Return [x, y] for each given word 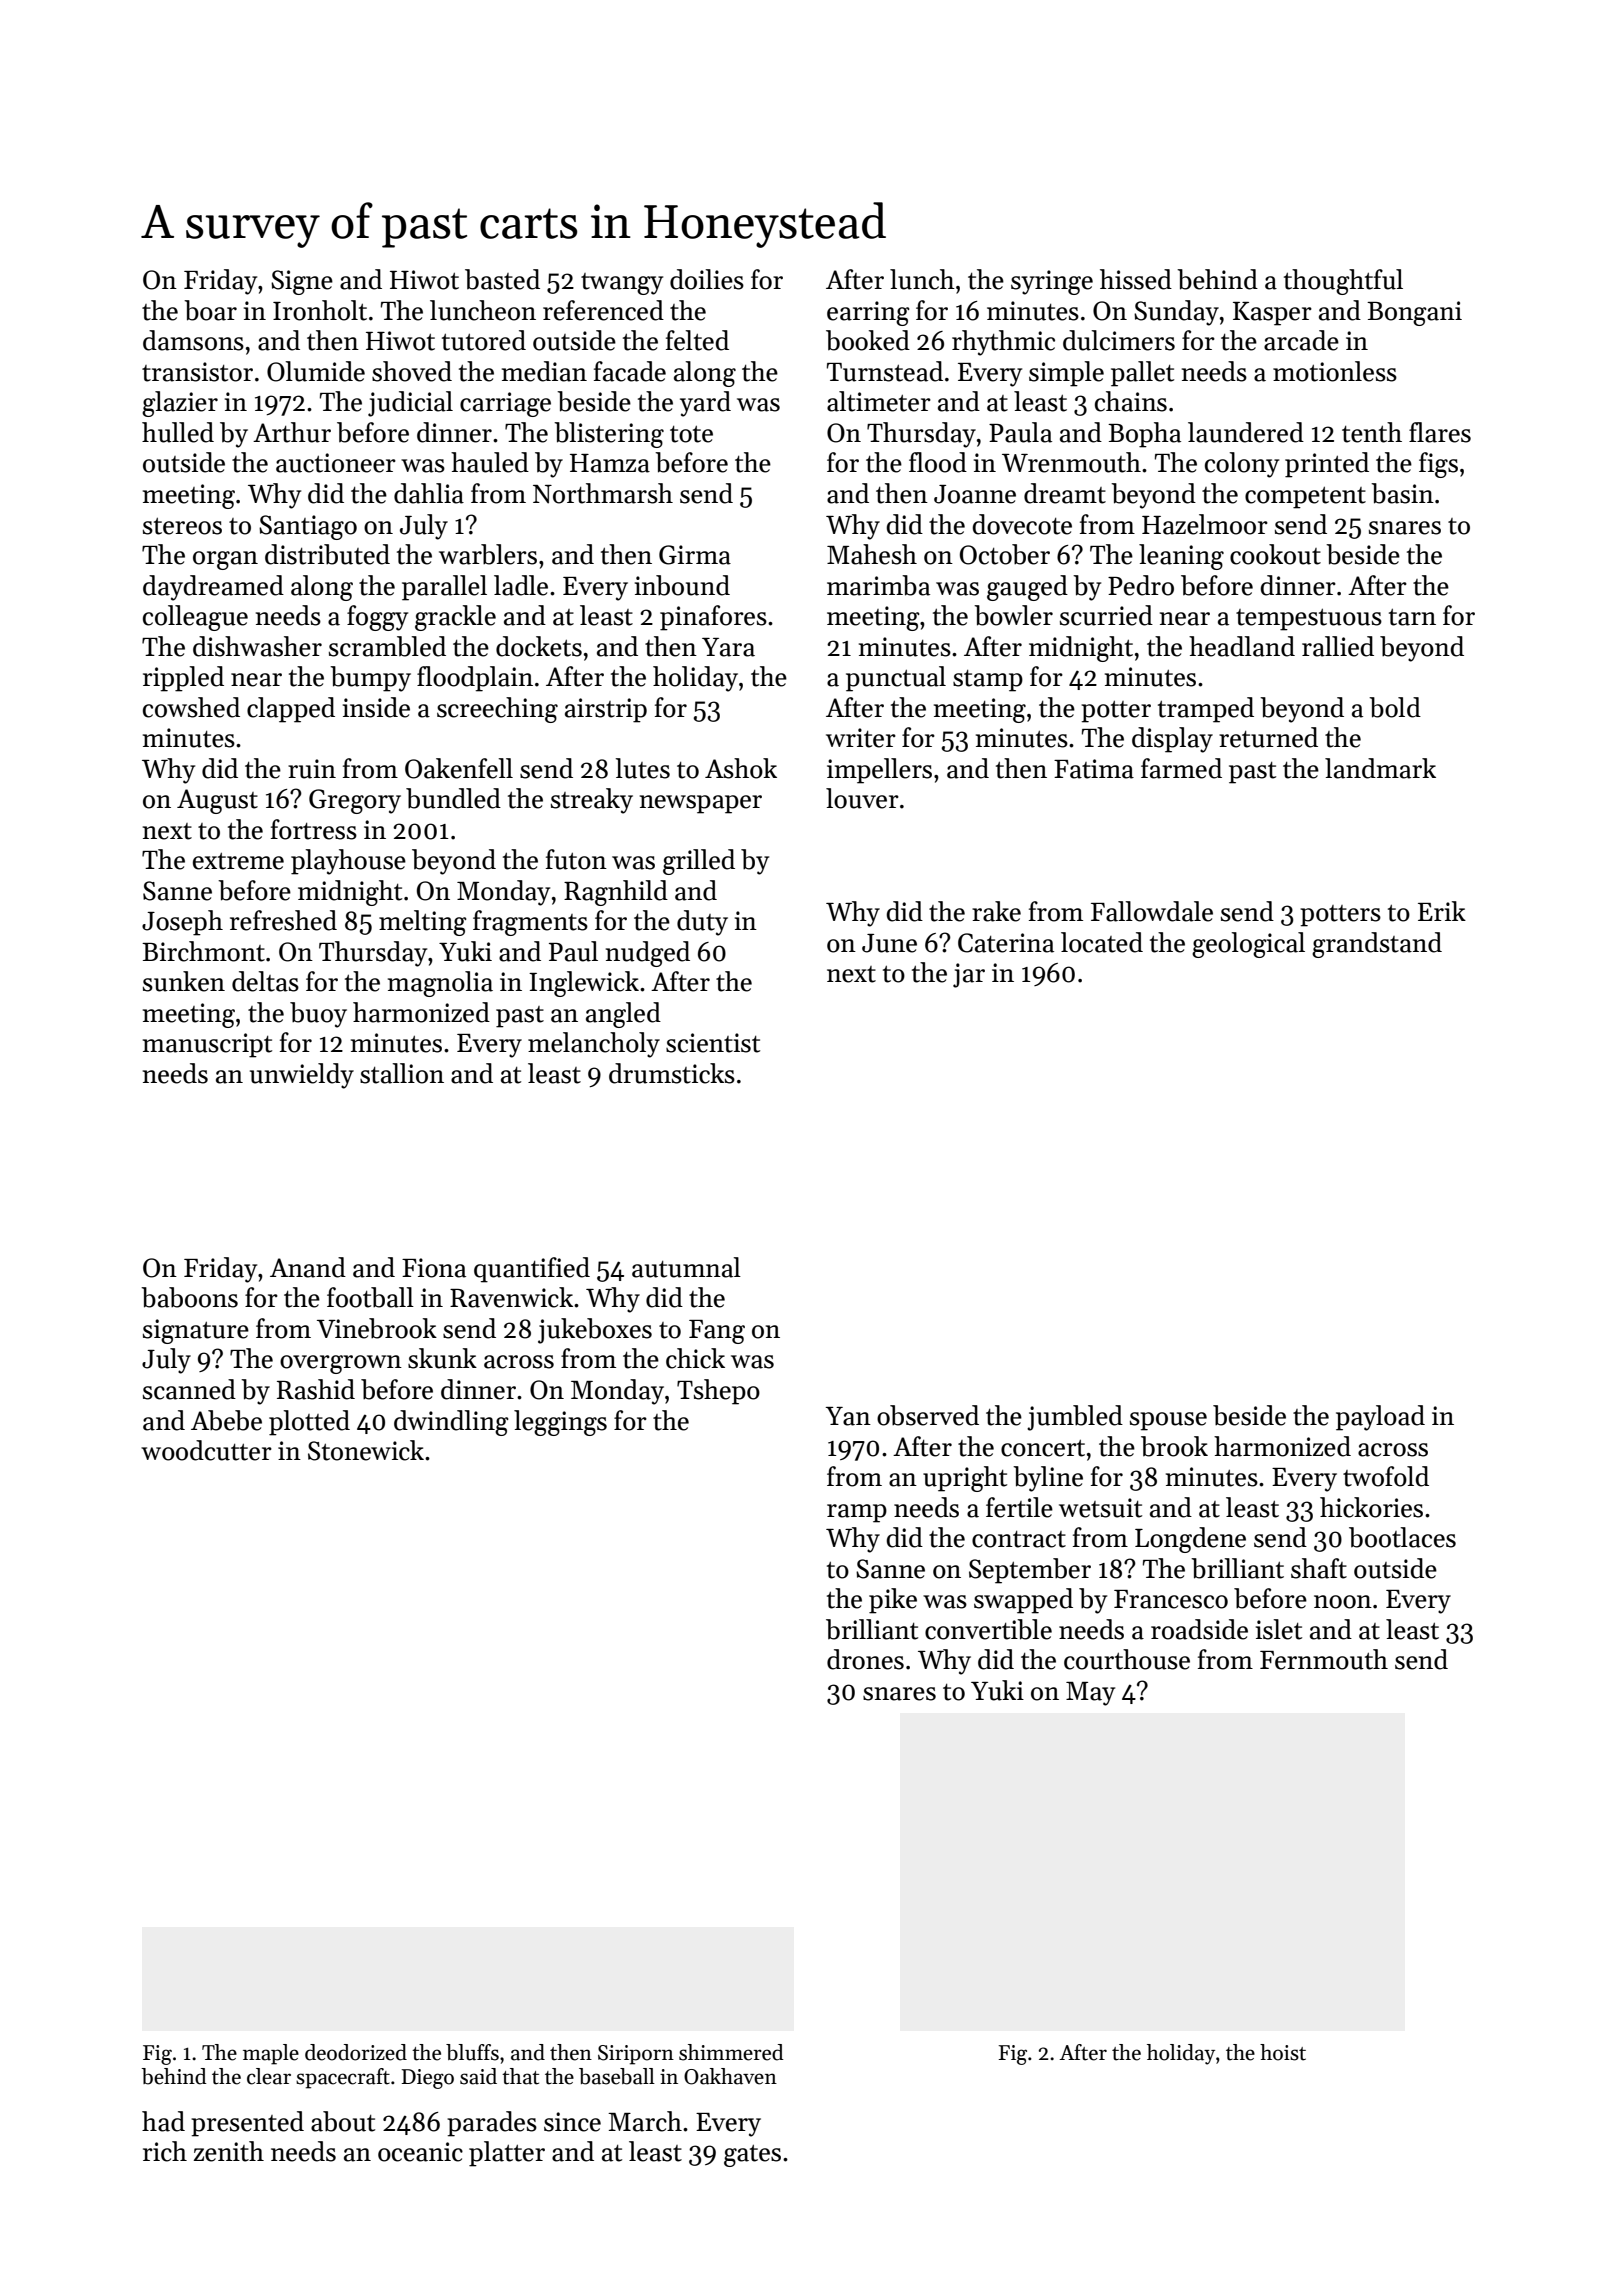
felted [697, 340]
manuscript [207, 1045]
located [1102, 942]
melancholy [594, 1045]
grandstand [1377, 945]
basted [502, 279]
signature [196, 1331]
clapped [291, 710]
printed [1327, 465]
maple [271, 2054]
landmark [1380, 768]
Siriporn [636, 2055]
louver [862, 798]
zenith [229, 2151]
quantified [532, 1270]
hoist [1283, 2052]
